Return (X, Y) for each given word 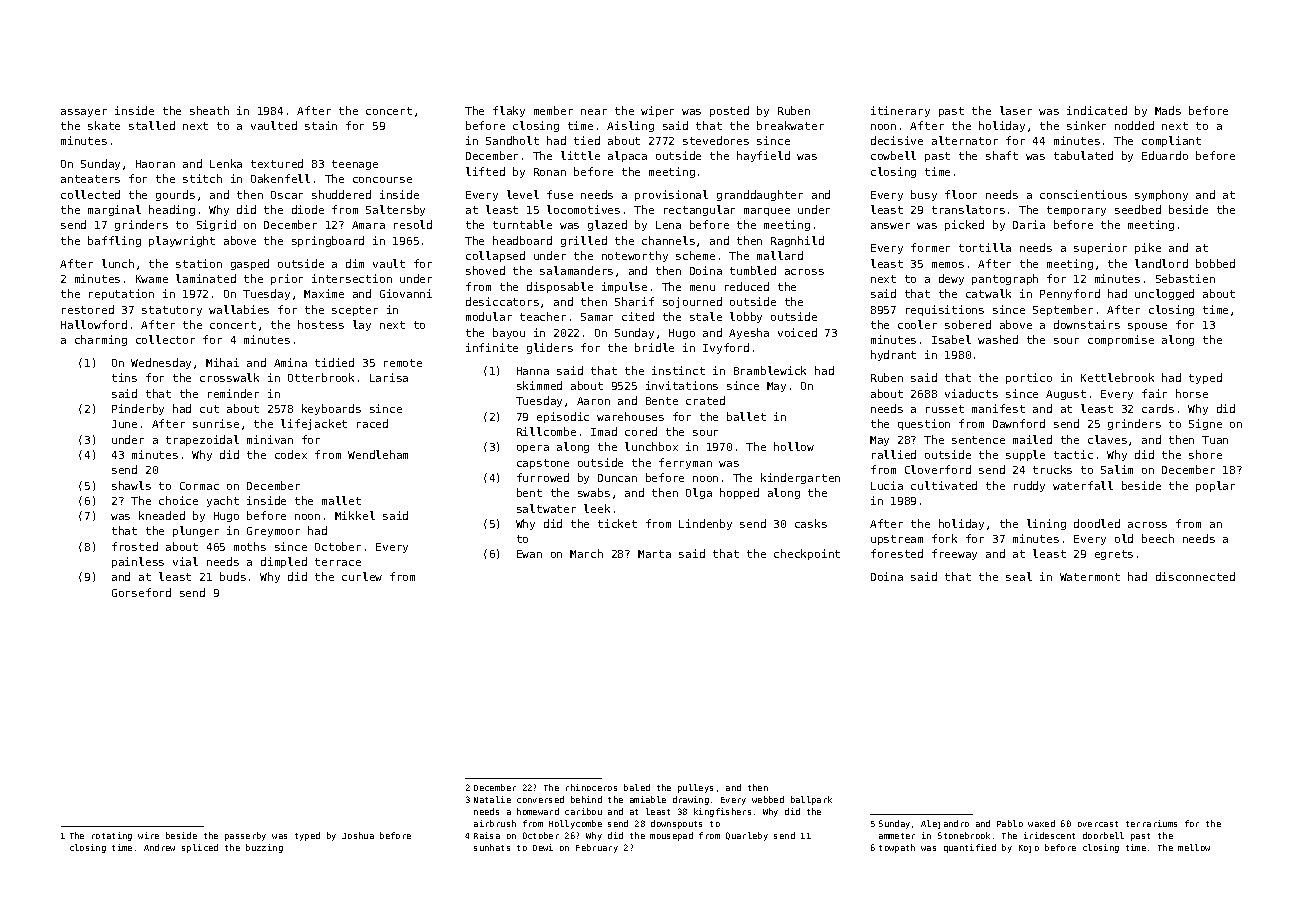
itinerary (900, 111)
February (597, 848)
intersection (352, 278)
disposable (560, 287)
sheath (209, 110)
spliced (200, 848)
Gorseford (141, 592)
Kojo (1029, 849)
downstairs (1087, 324)
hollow (794, 446)
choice (178, 500)
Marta (654, 554)
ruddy (1029, 486)
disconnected (1195, 576)
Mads (1168, 110)
